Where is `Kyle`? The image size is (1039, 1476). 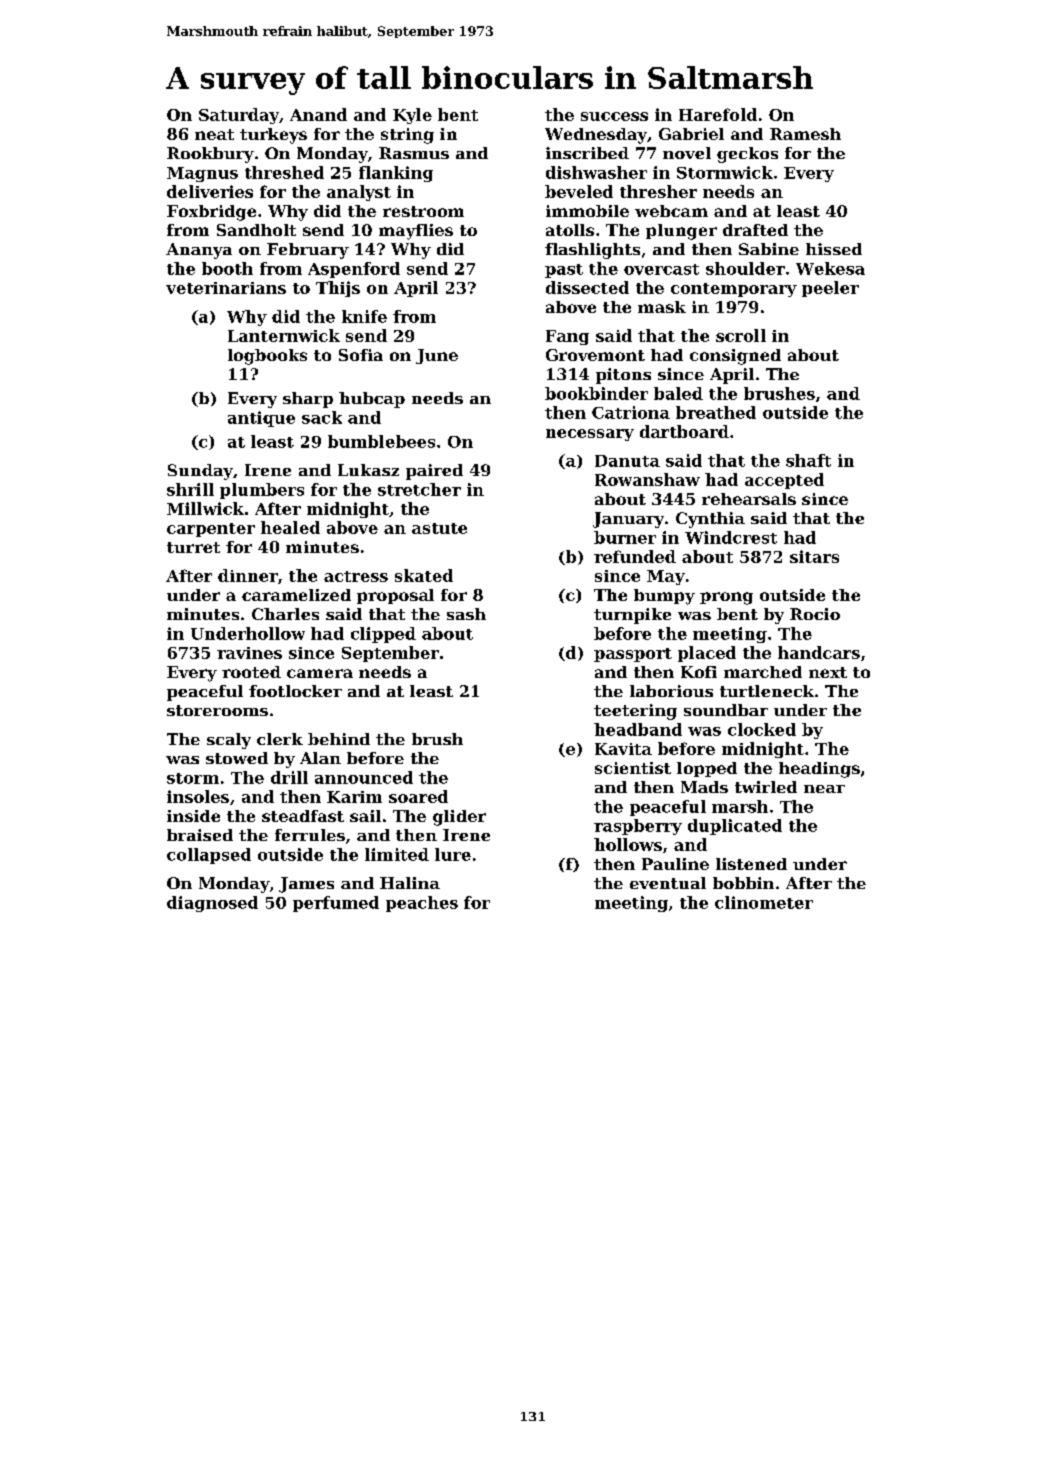 Kyle is located at coordinates (412, 116).
